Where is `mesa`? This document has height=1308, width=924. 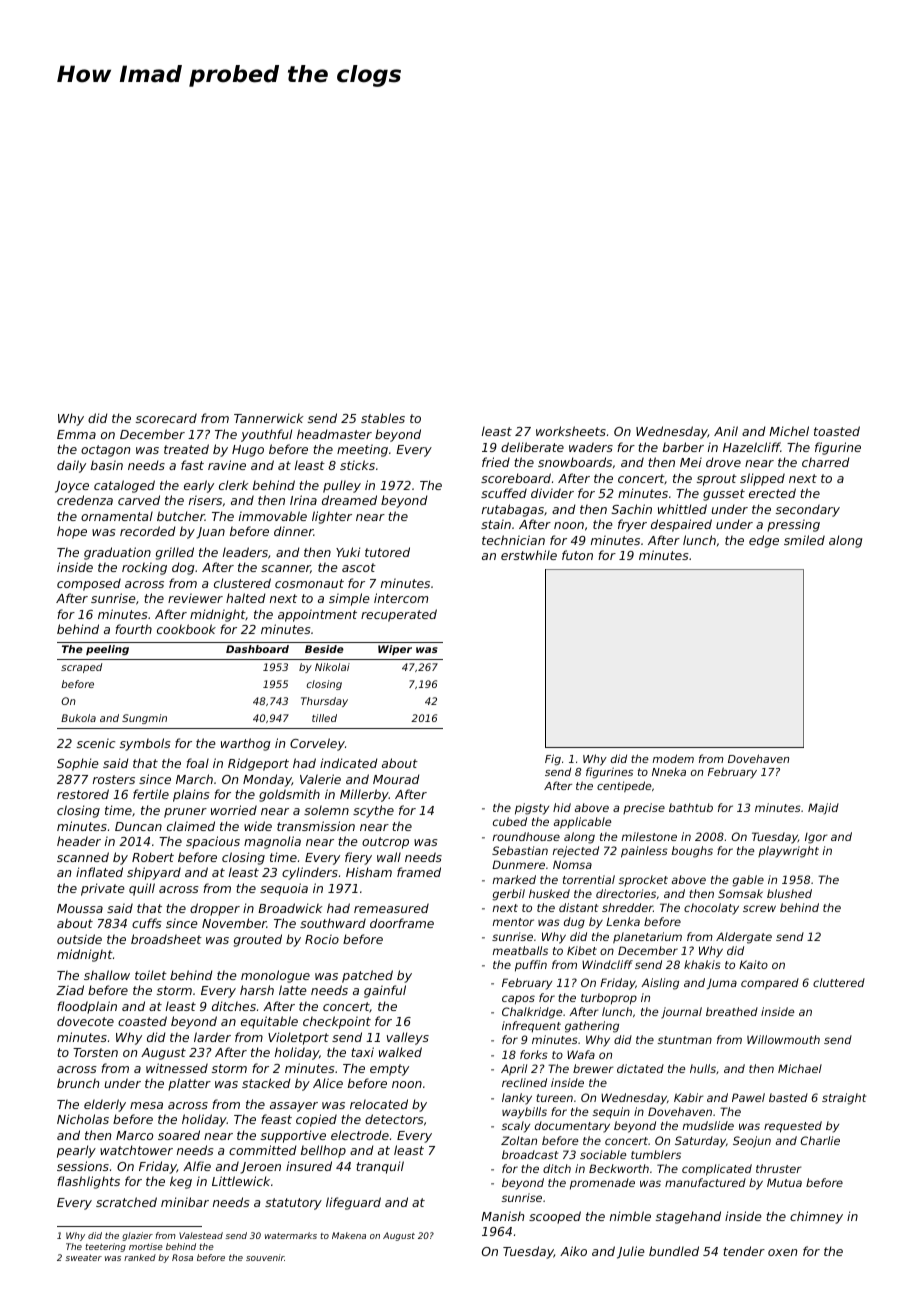
mesa is located at coordinates (146, 1105).
